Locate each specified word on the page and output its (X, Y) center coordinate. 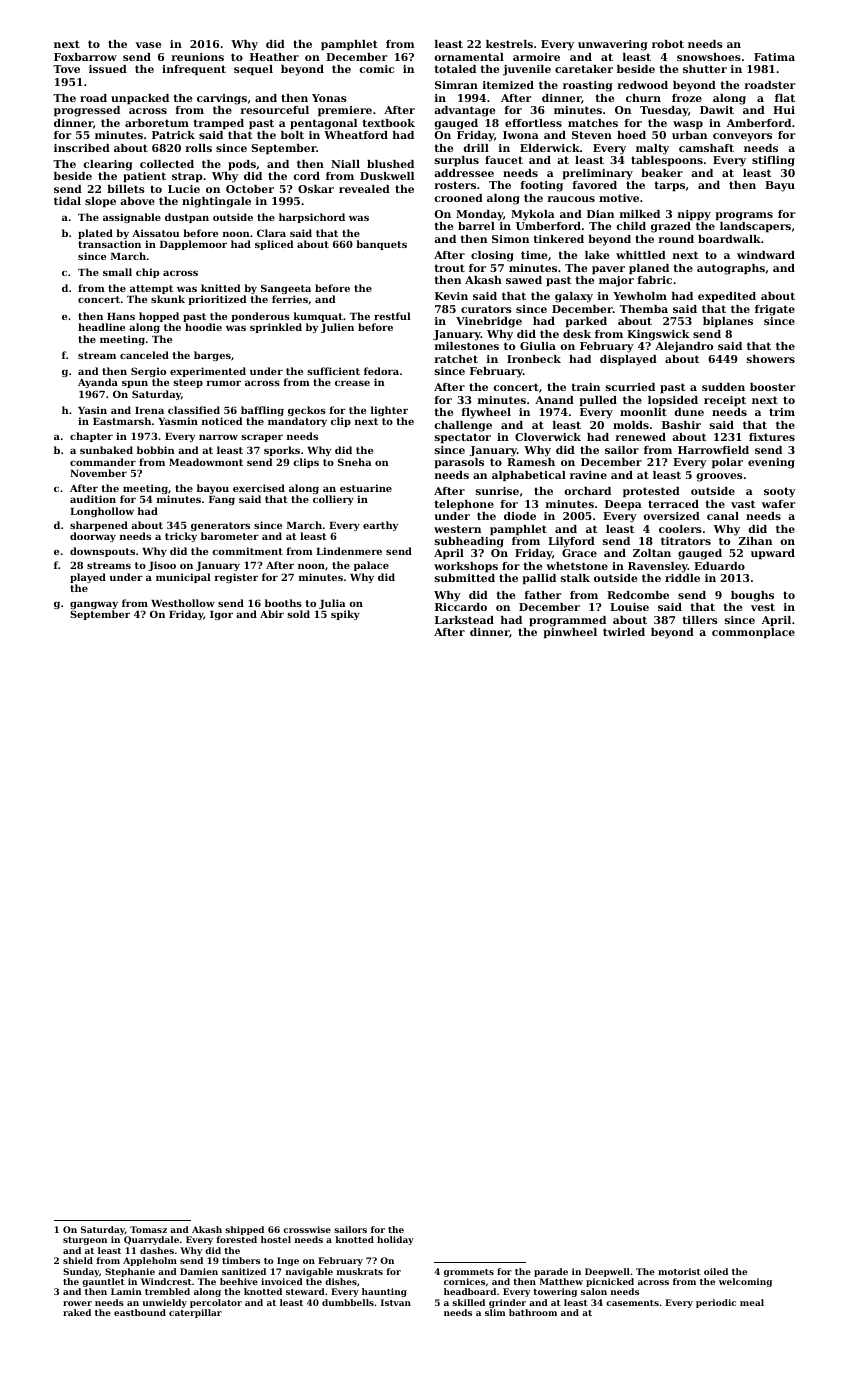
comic (376, 69)
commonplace (753, 633)
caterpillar (195, 1313)
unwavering (613, 45)
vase (148, 45)
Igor (221, 615)
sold (298, 614)
